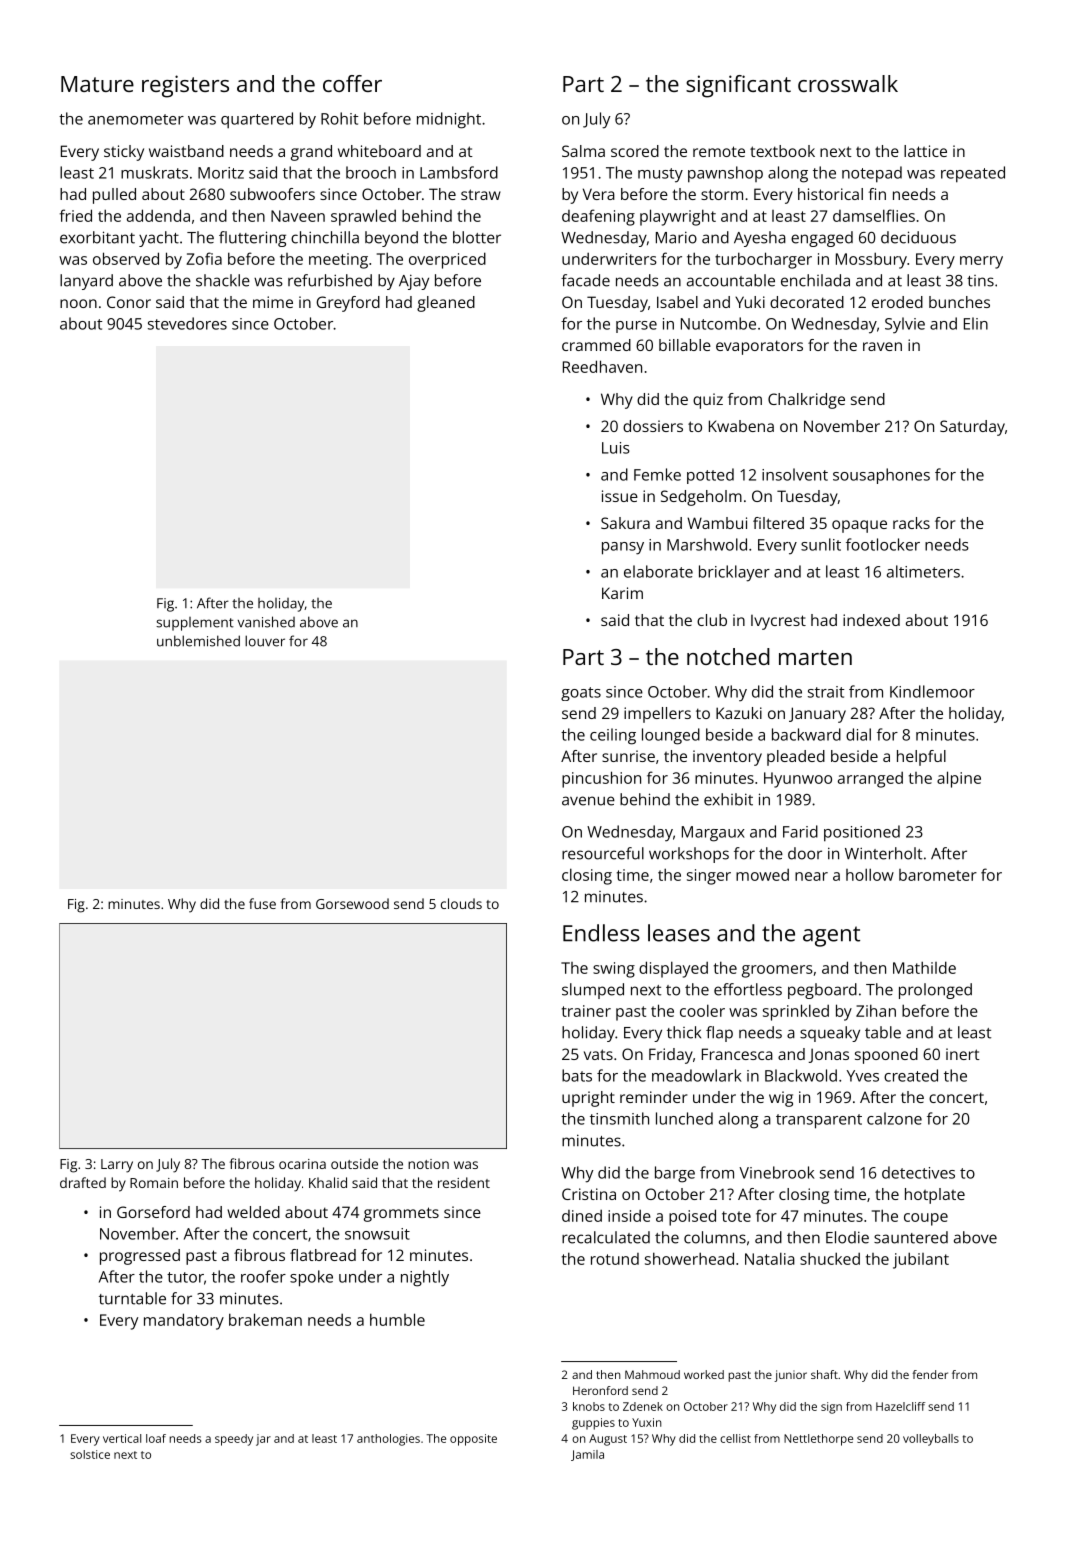 This image has height=1547, width=1068. What do you see at coordinates (588, 801) in the image?
I see `avenue` at bounding box center [588, 801].
